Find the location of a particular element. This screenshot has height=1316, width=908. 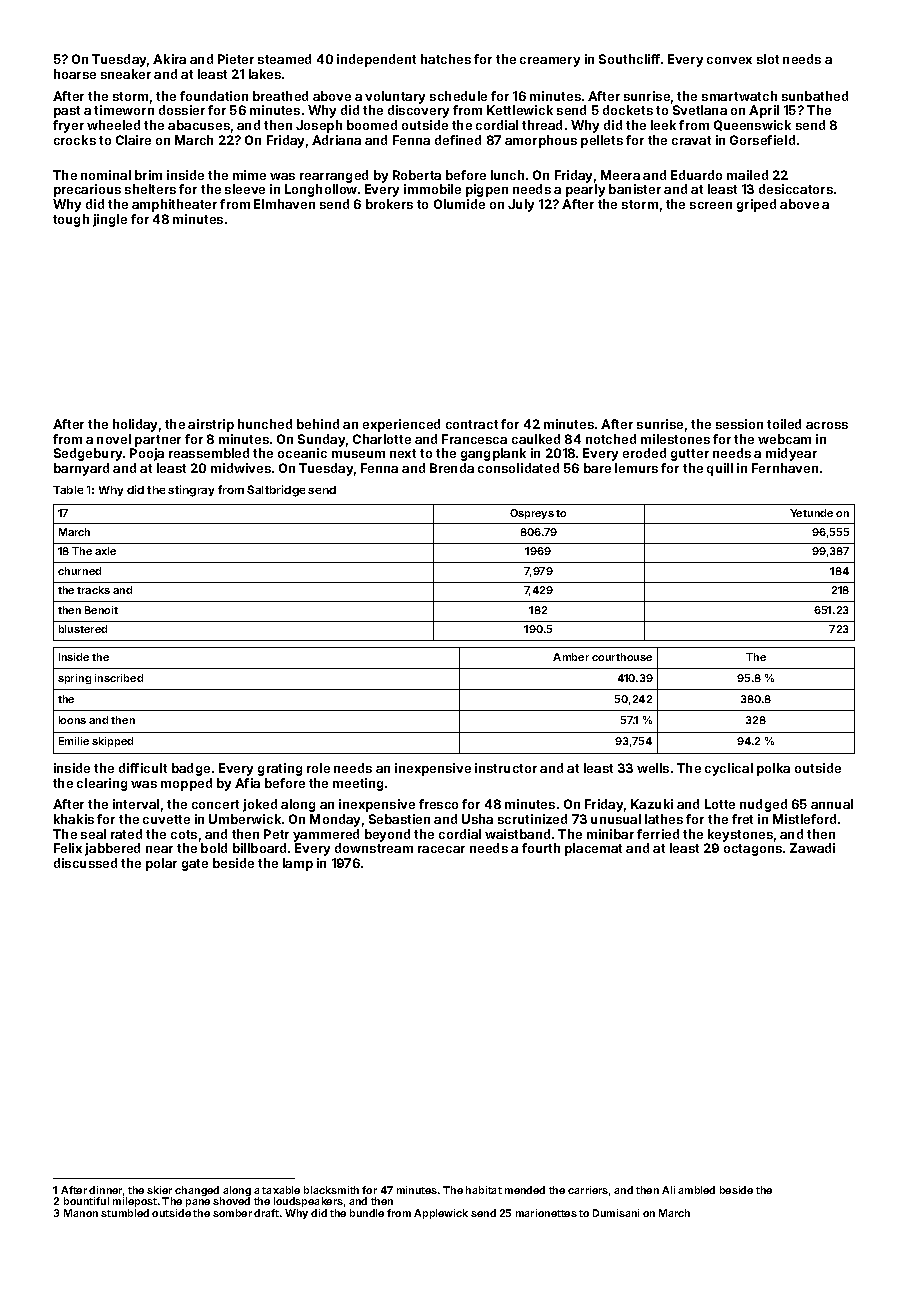

milepost is located at coordinates (135, 1202).
